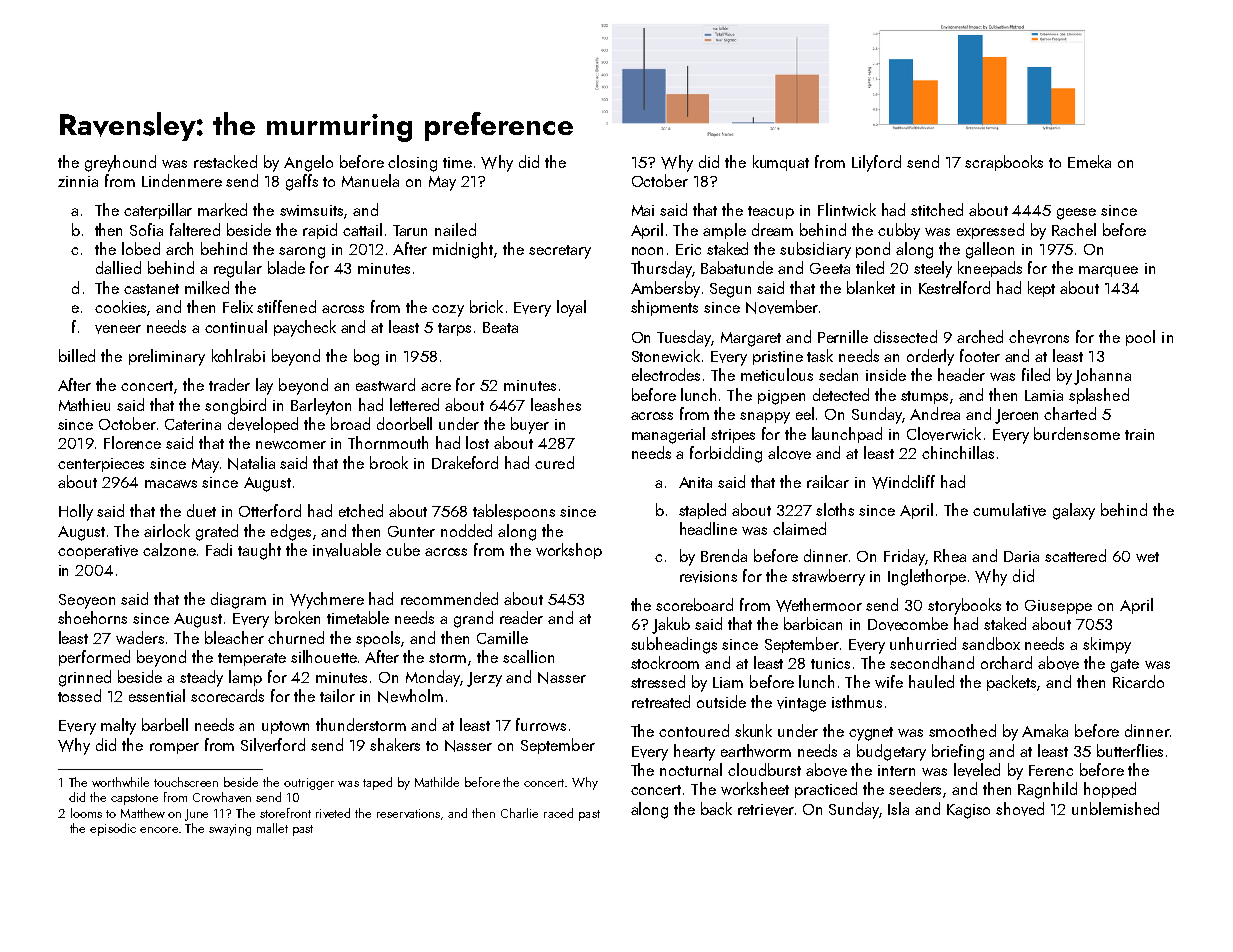 This page has height=952, width=1233. I want to click on recommended, so click(449, 598).
